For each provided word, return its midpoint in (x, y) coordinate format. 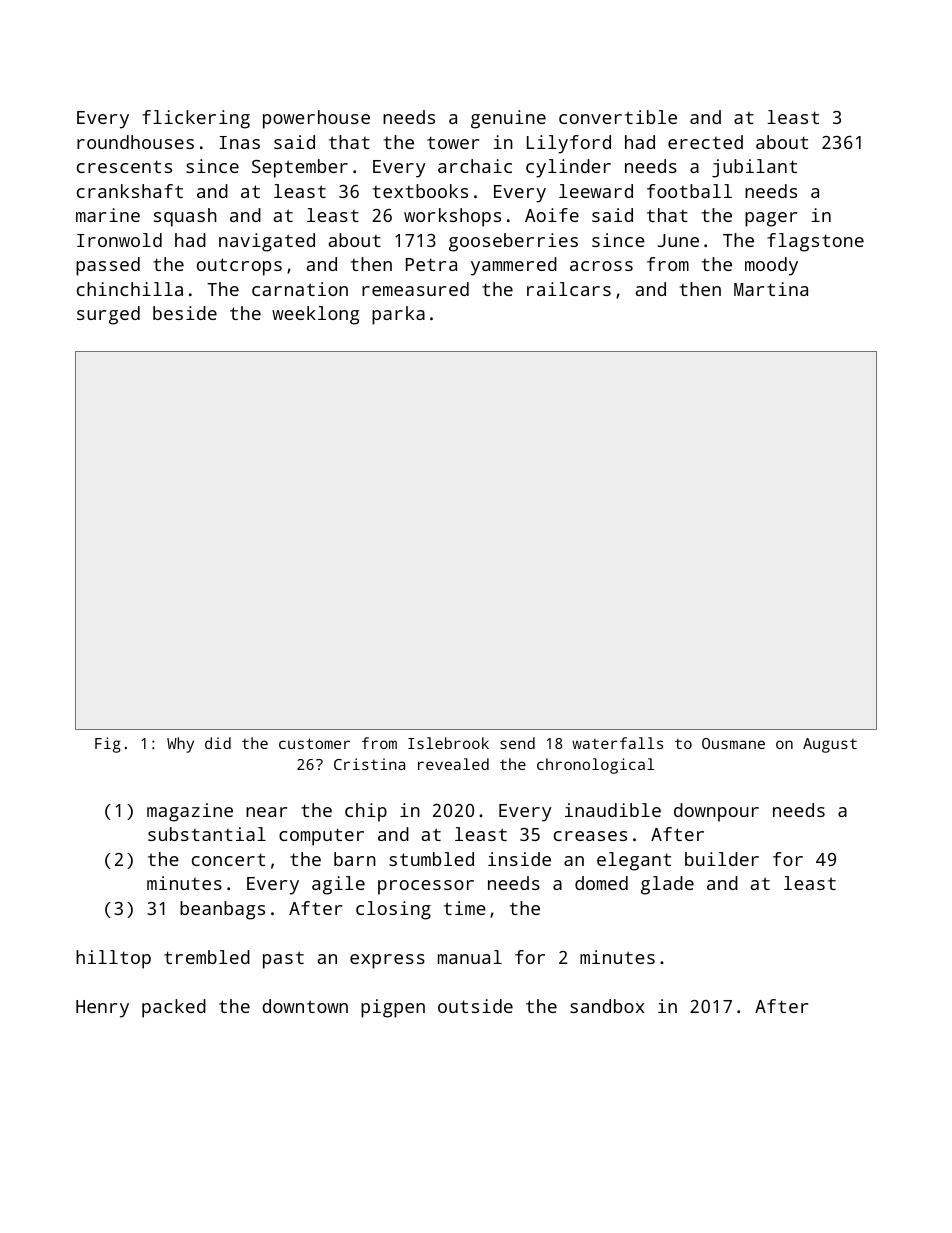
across (601, 266)
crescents (124, 166)
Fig (108, 745)
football (689, 191)
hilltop (113, 959)
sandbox (607, 1006)
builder (722, 859)
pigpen (393, 1008)
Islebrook (448, 743)
